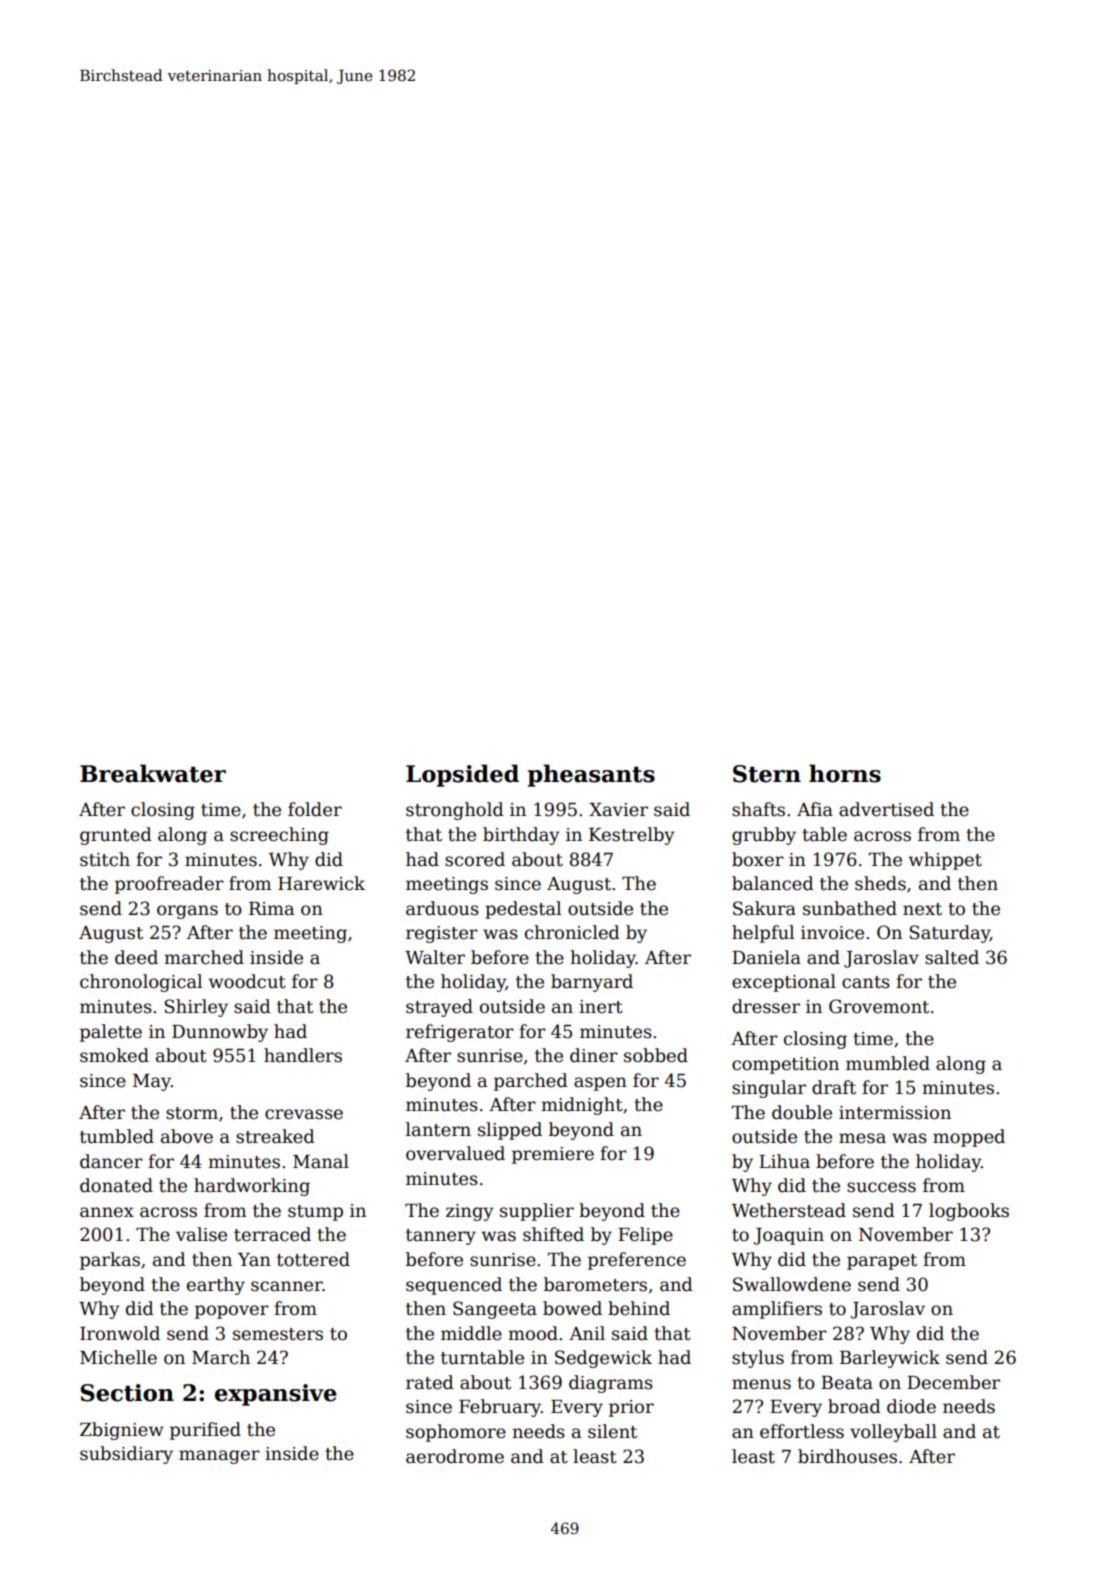 Image resolution: width=1101 pixels, height=1595 pixels. Describe the element at coordinates (591, 775) in the screenshot. I see `pheasants` at that location.
